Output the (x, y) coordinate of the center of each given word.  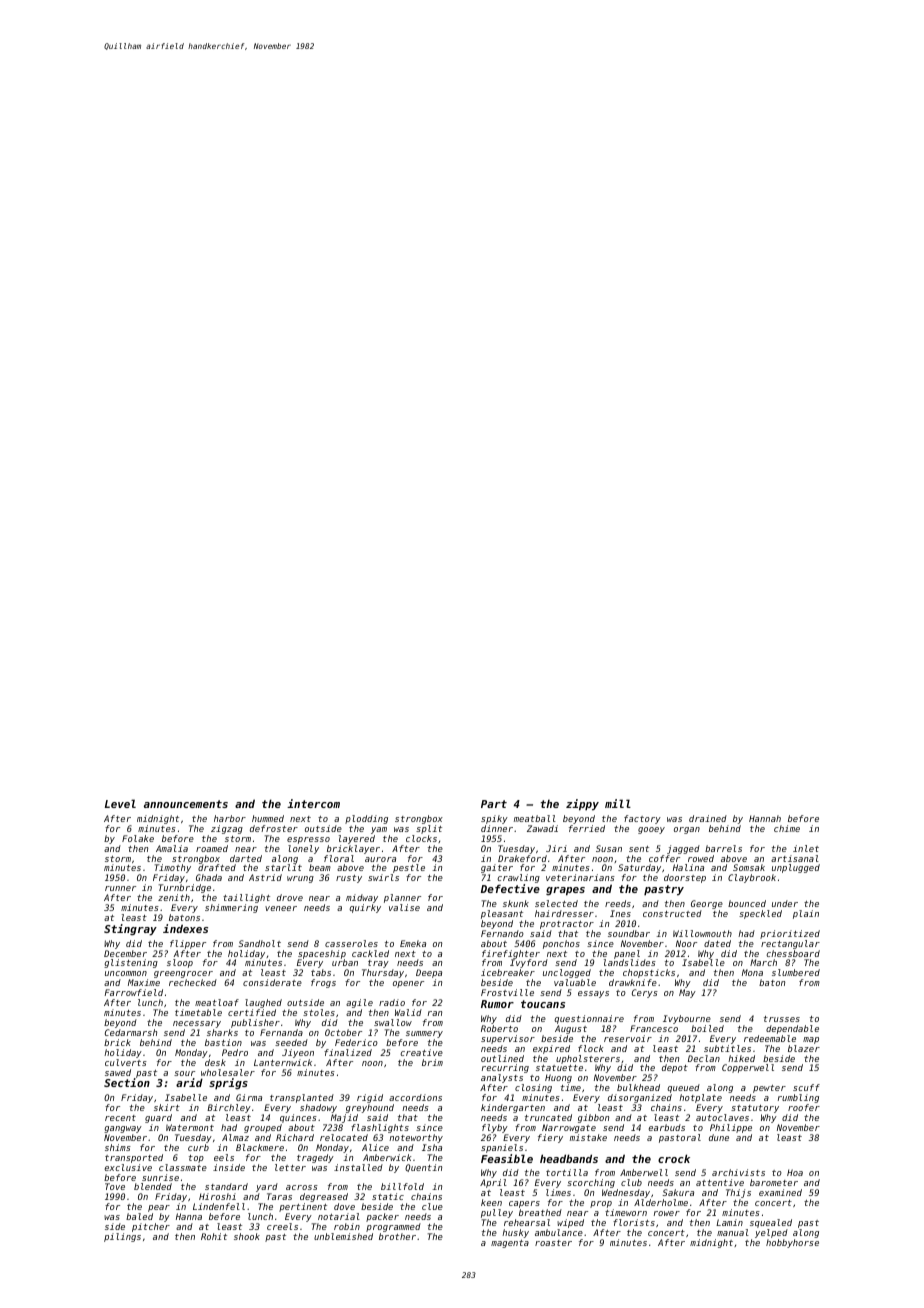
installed (358, 1167)
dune (719, 1137)
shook (247, 1236)
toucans (543, 1004)
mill (618, 803)
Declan (704, 1058)
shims (118, 1147)
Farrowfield (134, 992)
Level (120, 803)
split (429, 829)
